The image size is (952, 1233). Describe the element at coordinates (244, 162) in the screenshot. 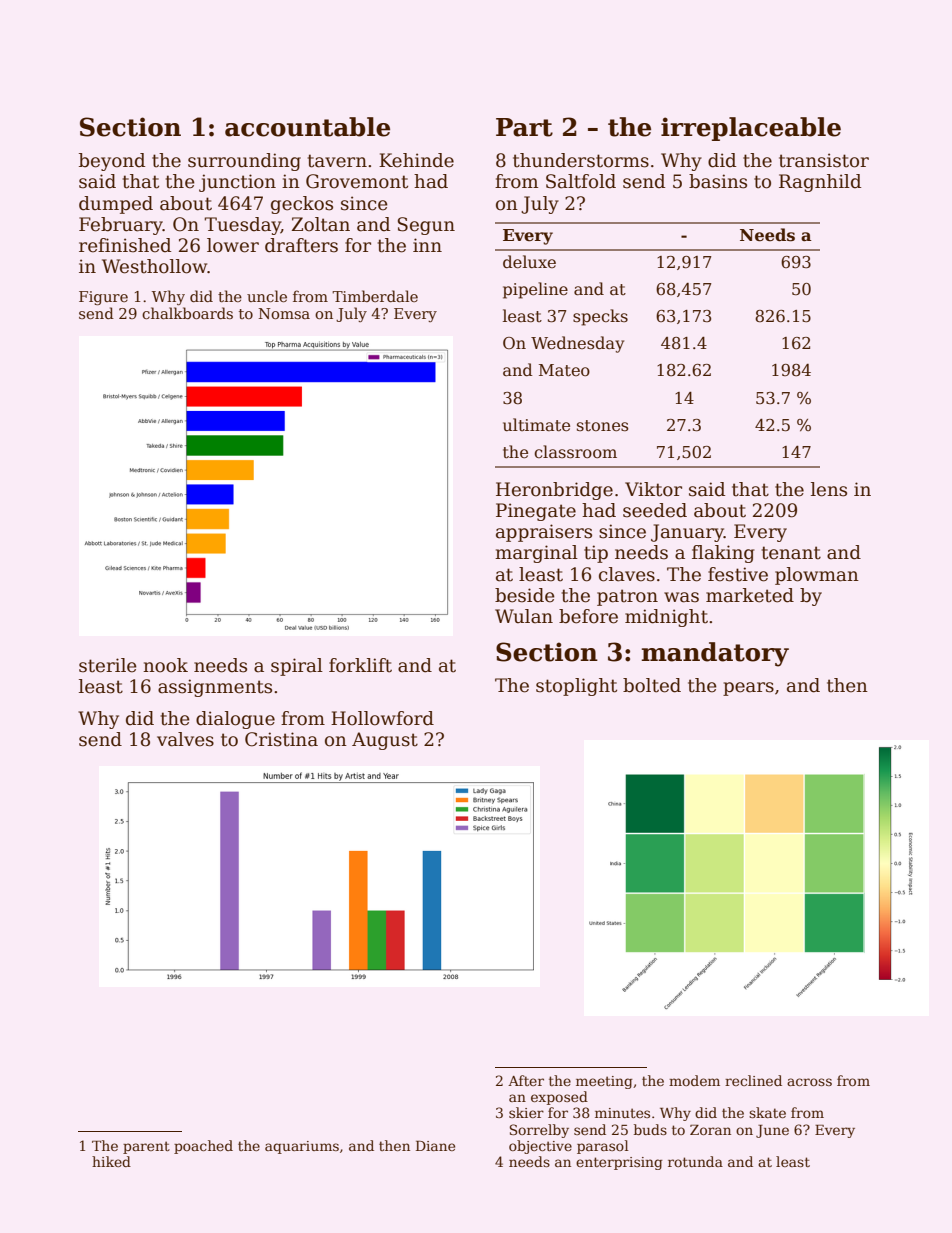

I see `surrounding` at that location.
